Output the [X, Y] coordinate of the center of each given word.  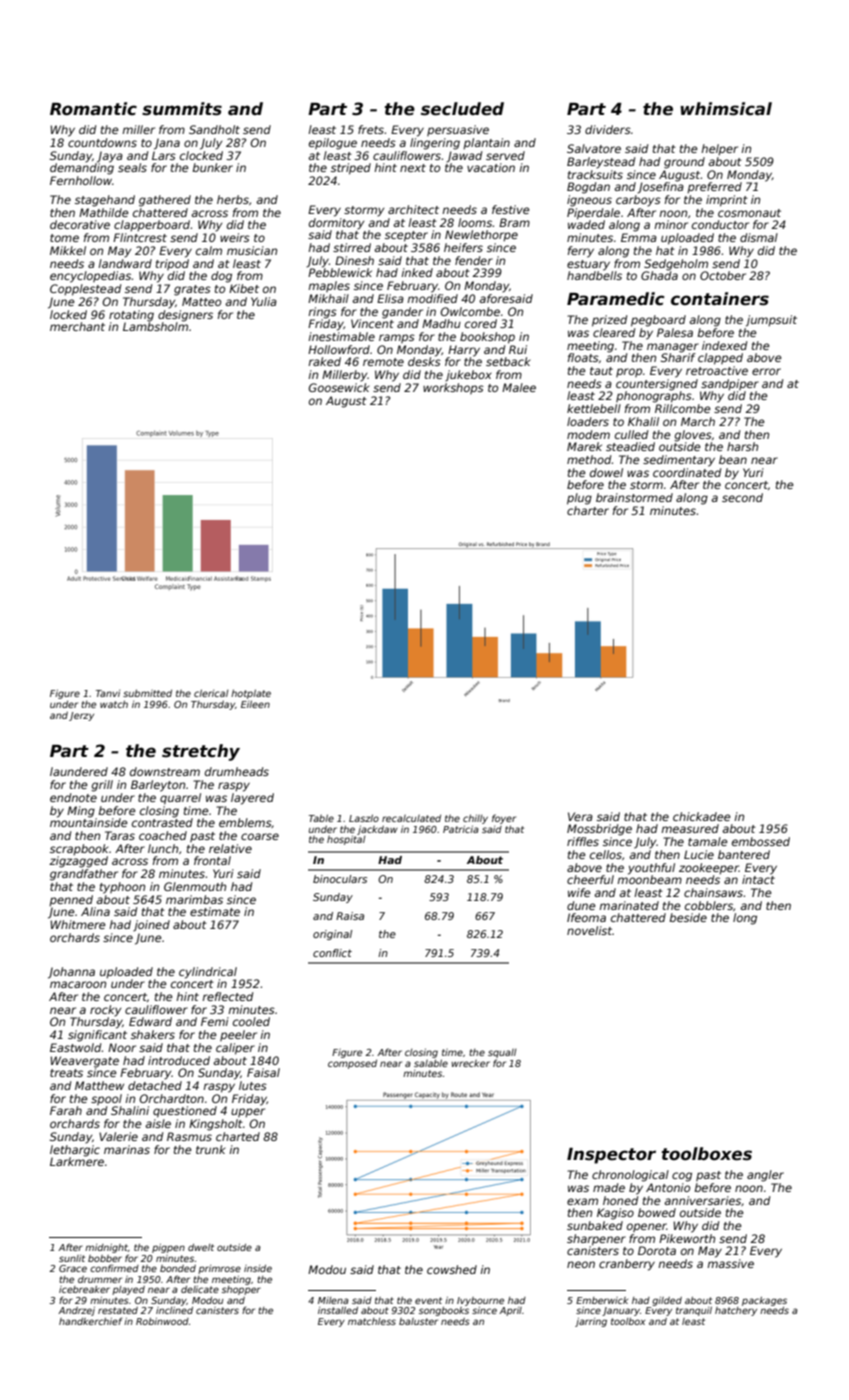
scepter [406, 236]
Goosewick [339, 387]
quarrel [180, 799]
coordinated [687, 472]
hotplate [251, 694]
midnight [106, 1248]
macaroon [78, 984]
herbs [233, 199]
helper [719, 149]
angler [765, 1176]
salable [431, 1063]
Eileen [255, 704]
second [742, 497]
